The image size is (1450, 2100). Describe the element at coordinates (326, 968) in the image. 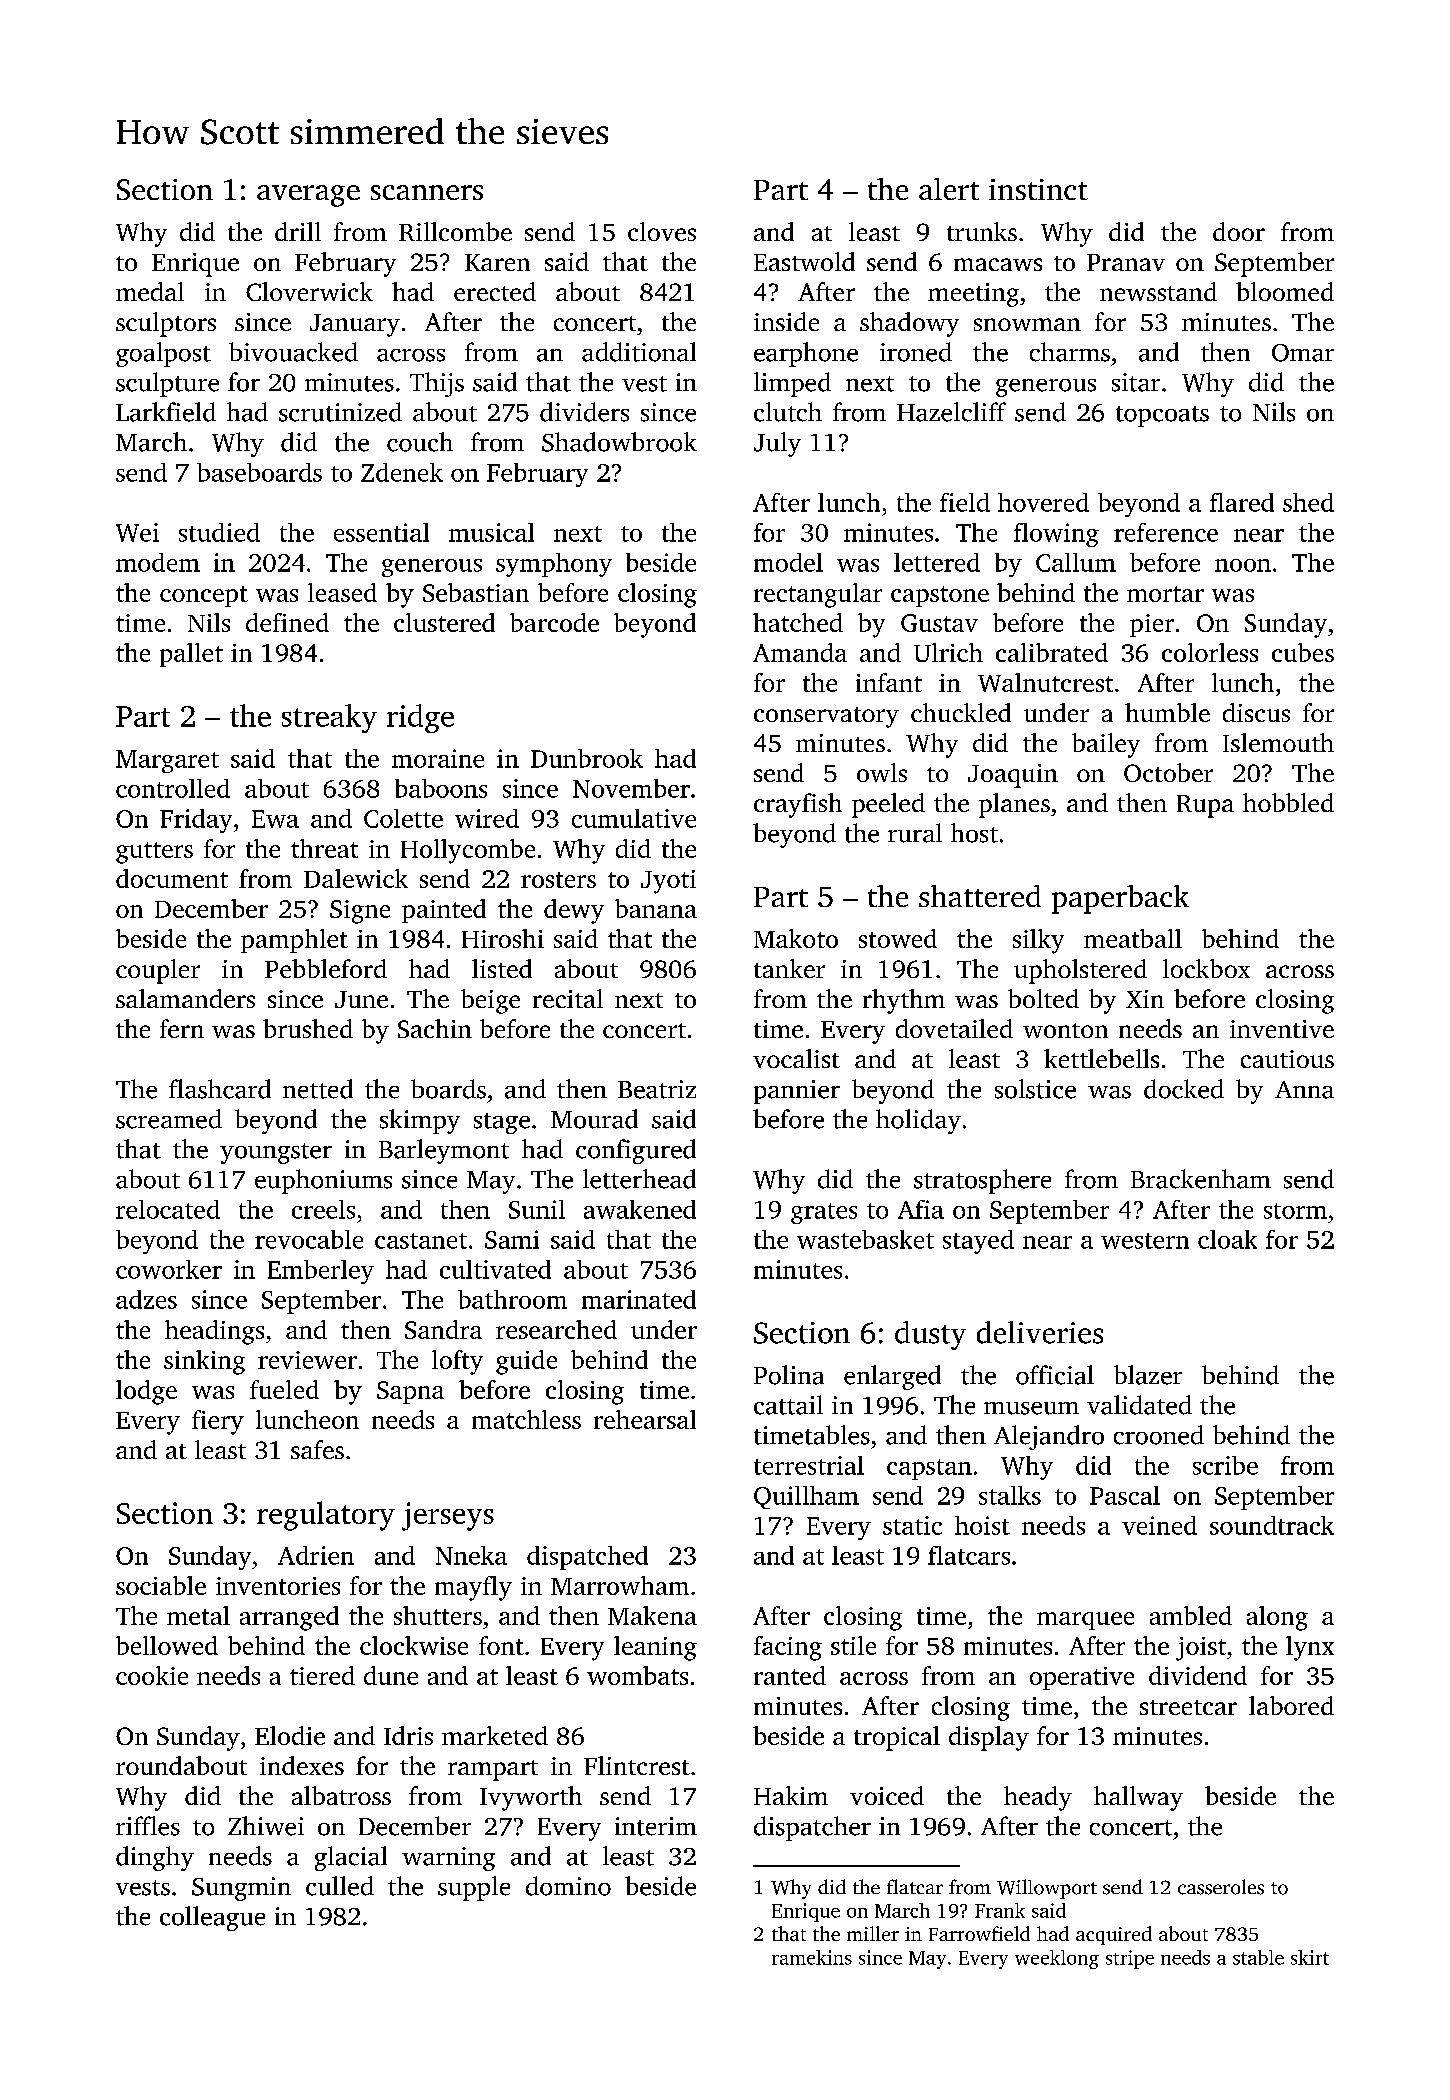

I see `Pebbleford` at that location.
